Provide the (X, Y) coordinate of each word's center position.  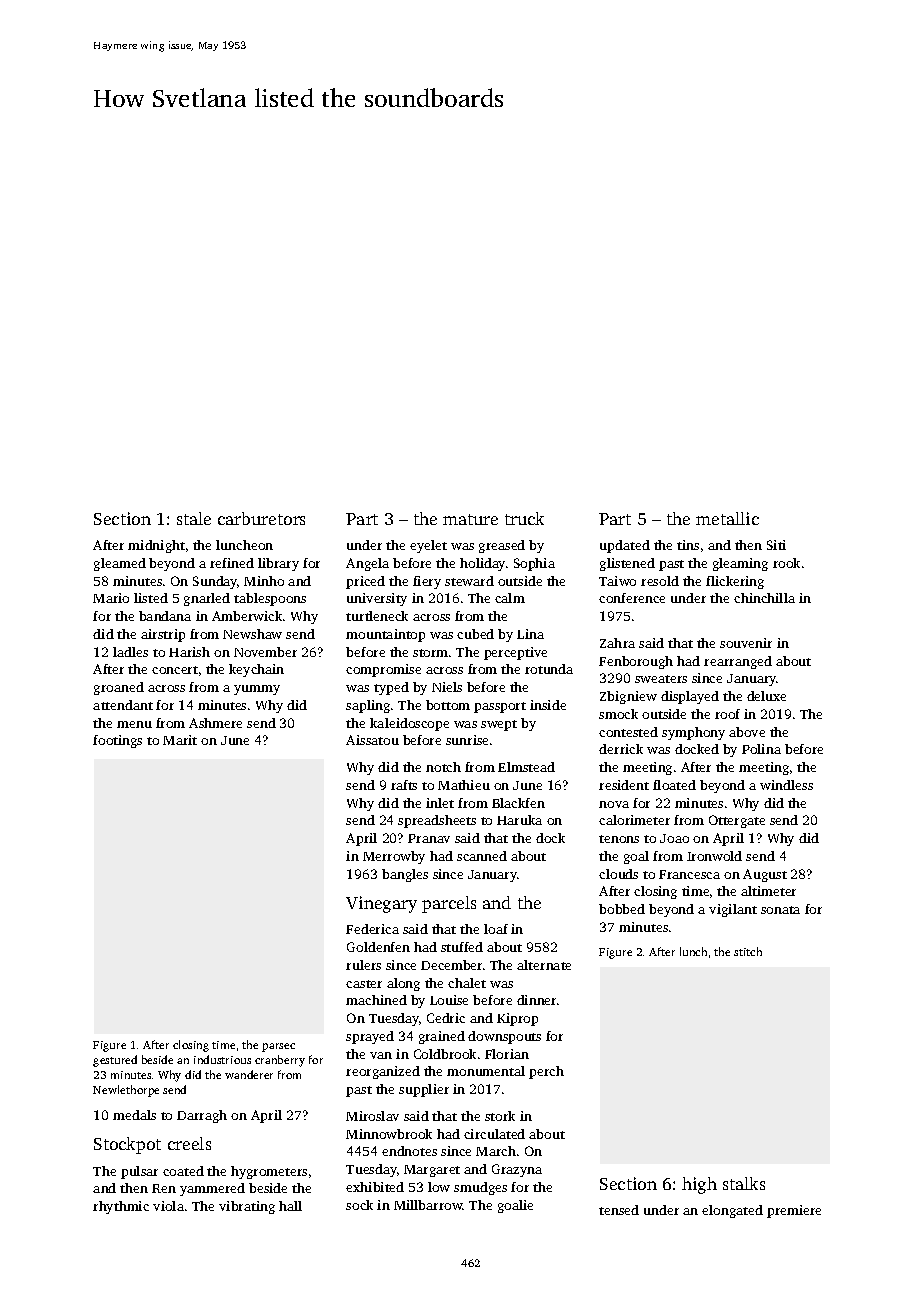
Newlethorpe (126, 1091)
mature (470, 519)
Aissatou (372, 740)
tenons (619, 839)
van (381, 1055)
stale (194, 518)
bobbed (622, 909)
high (699, 1185)
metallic (727, 518)
